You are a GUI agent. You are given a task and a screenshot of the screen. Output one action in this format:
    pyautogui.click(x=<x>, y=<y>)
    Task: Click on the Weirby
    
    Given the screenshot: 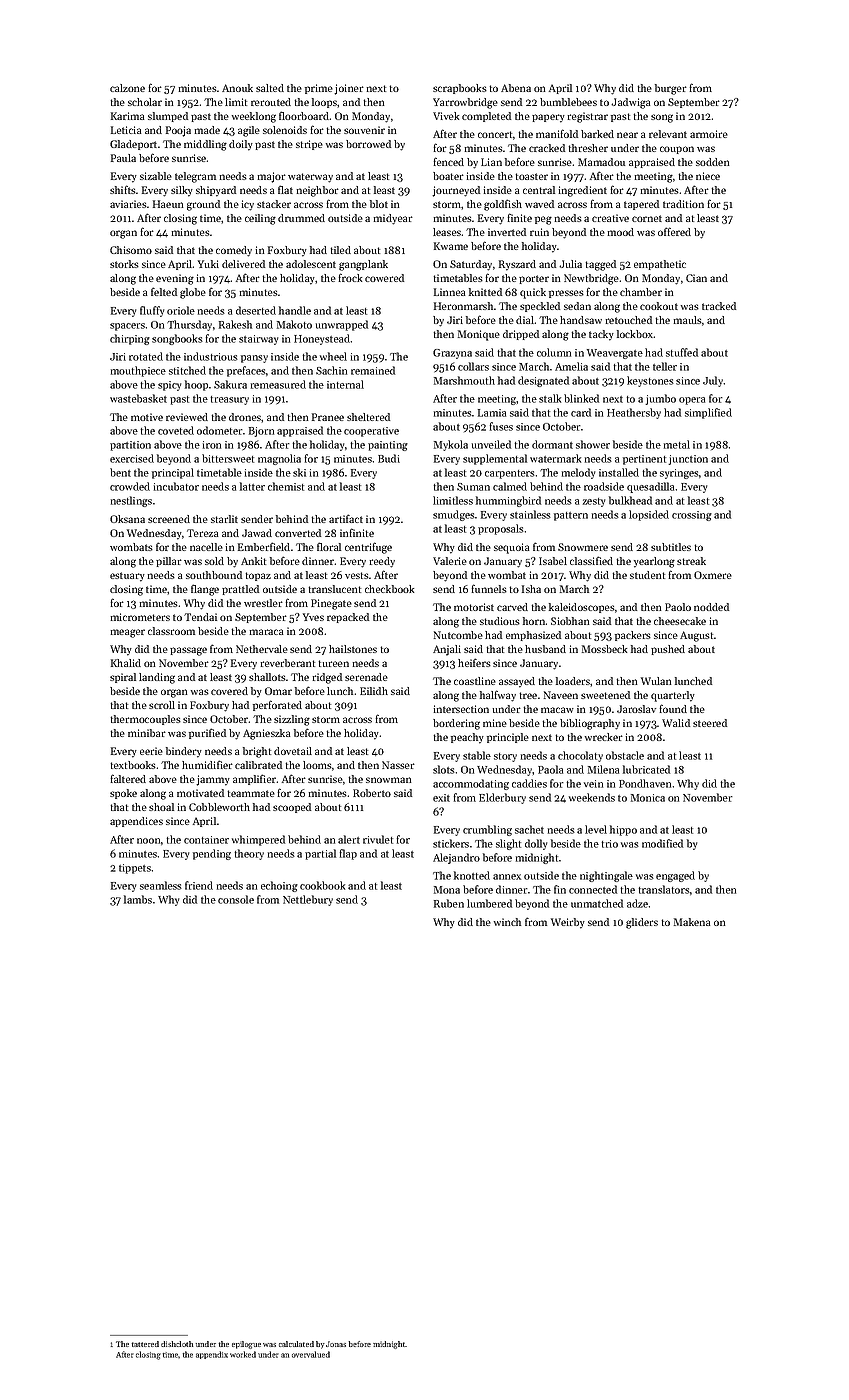 What is the action you would take?
    pyautogui.click(x=568, y=923)
